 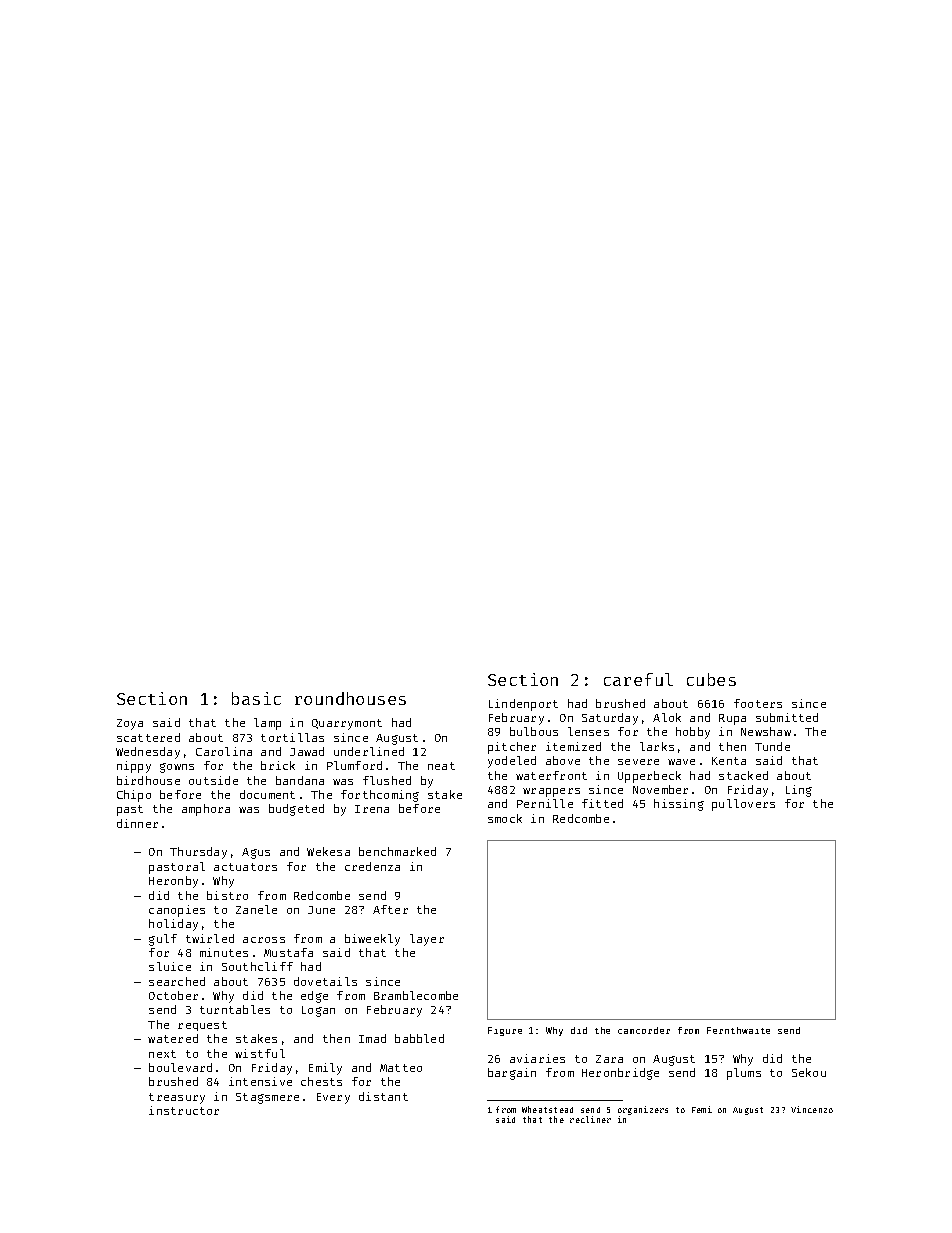 What do you see at coordinates (563, 760) in the screenshot?
I see `above` at bounding box center [563, 760].
